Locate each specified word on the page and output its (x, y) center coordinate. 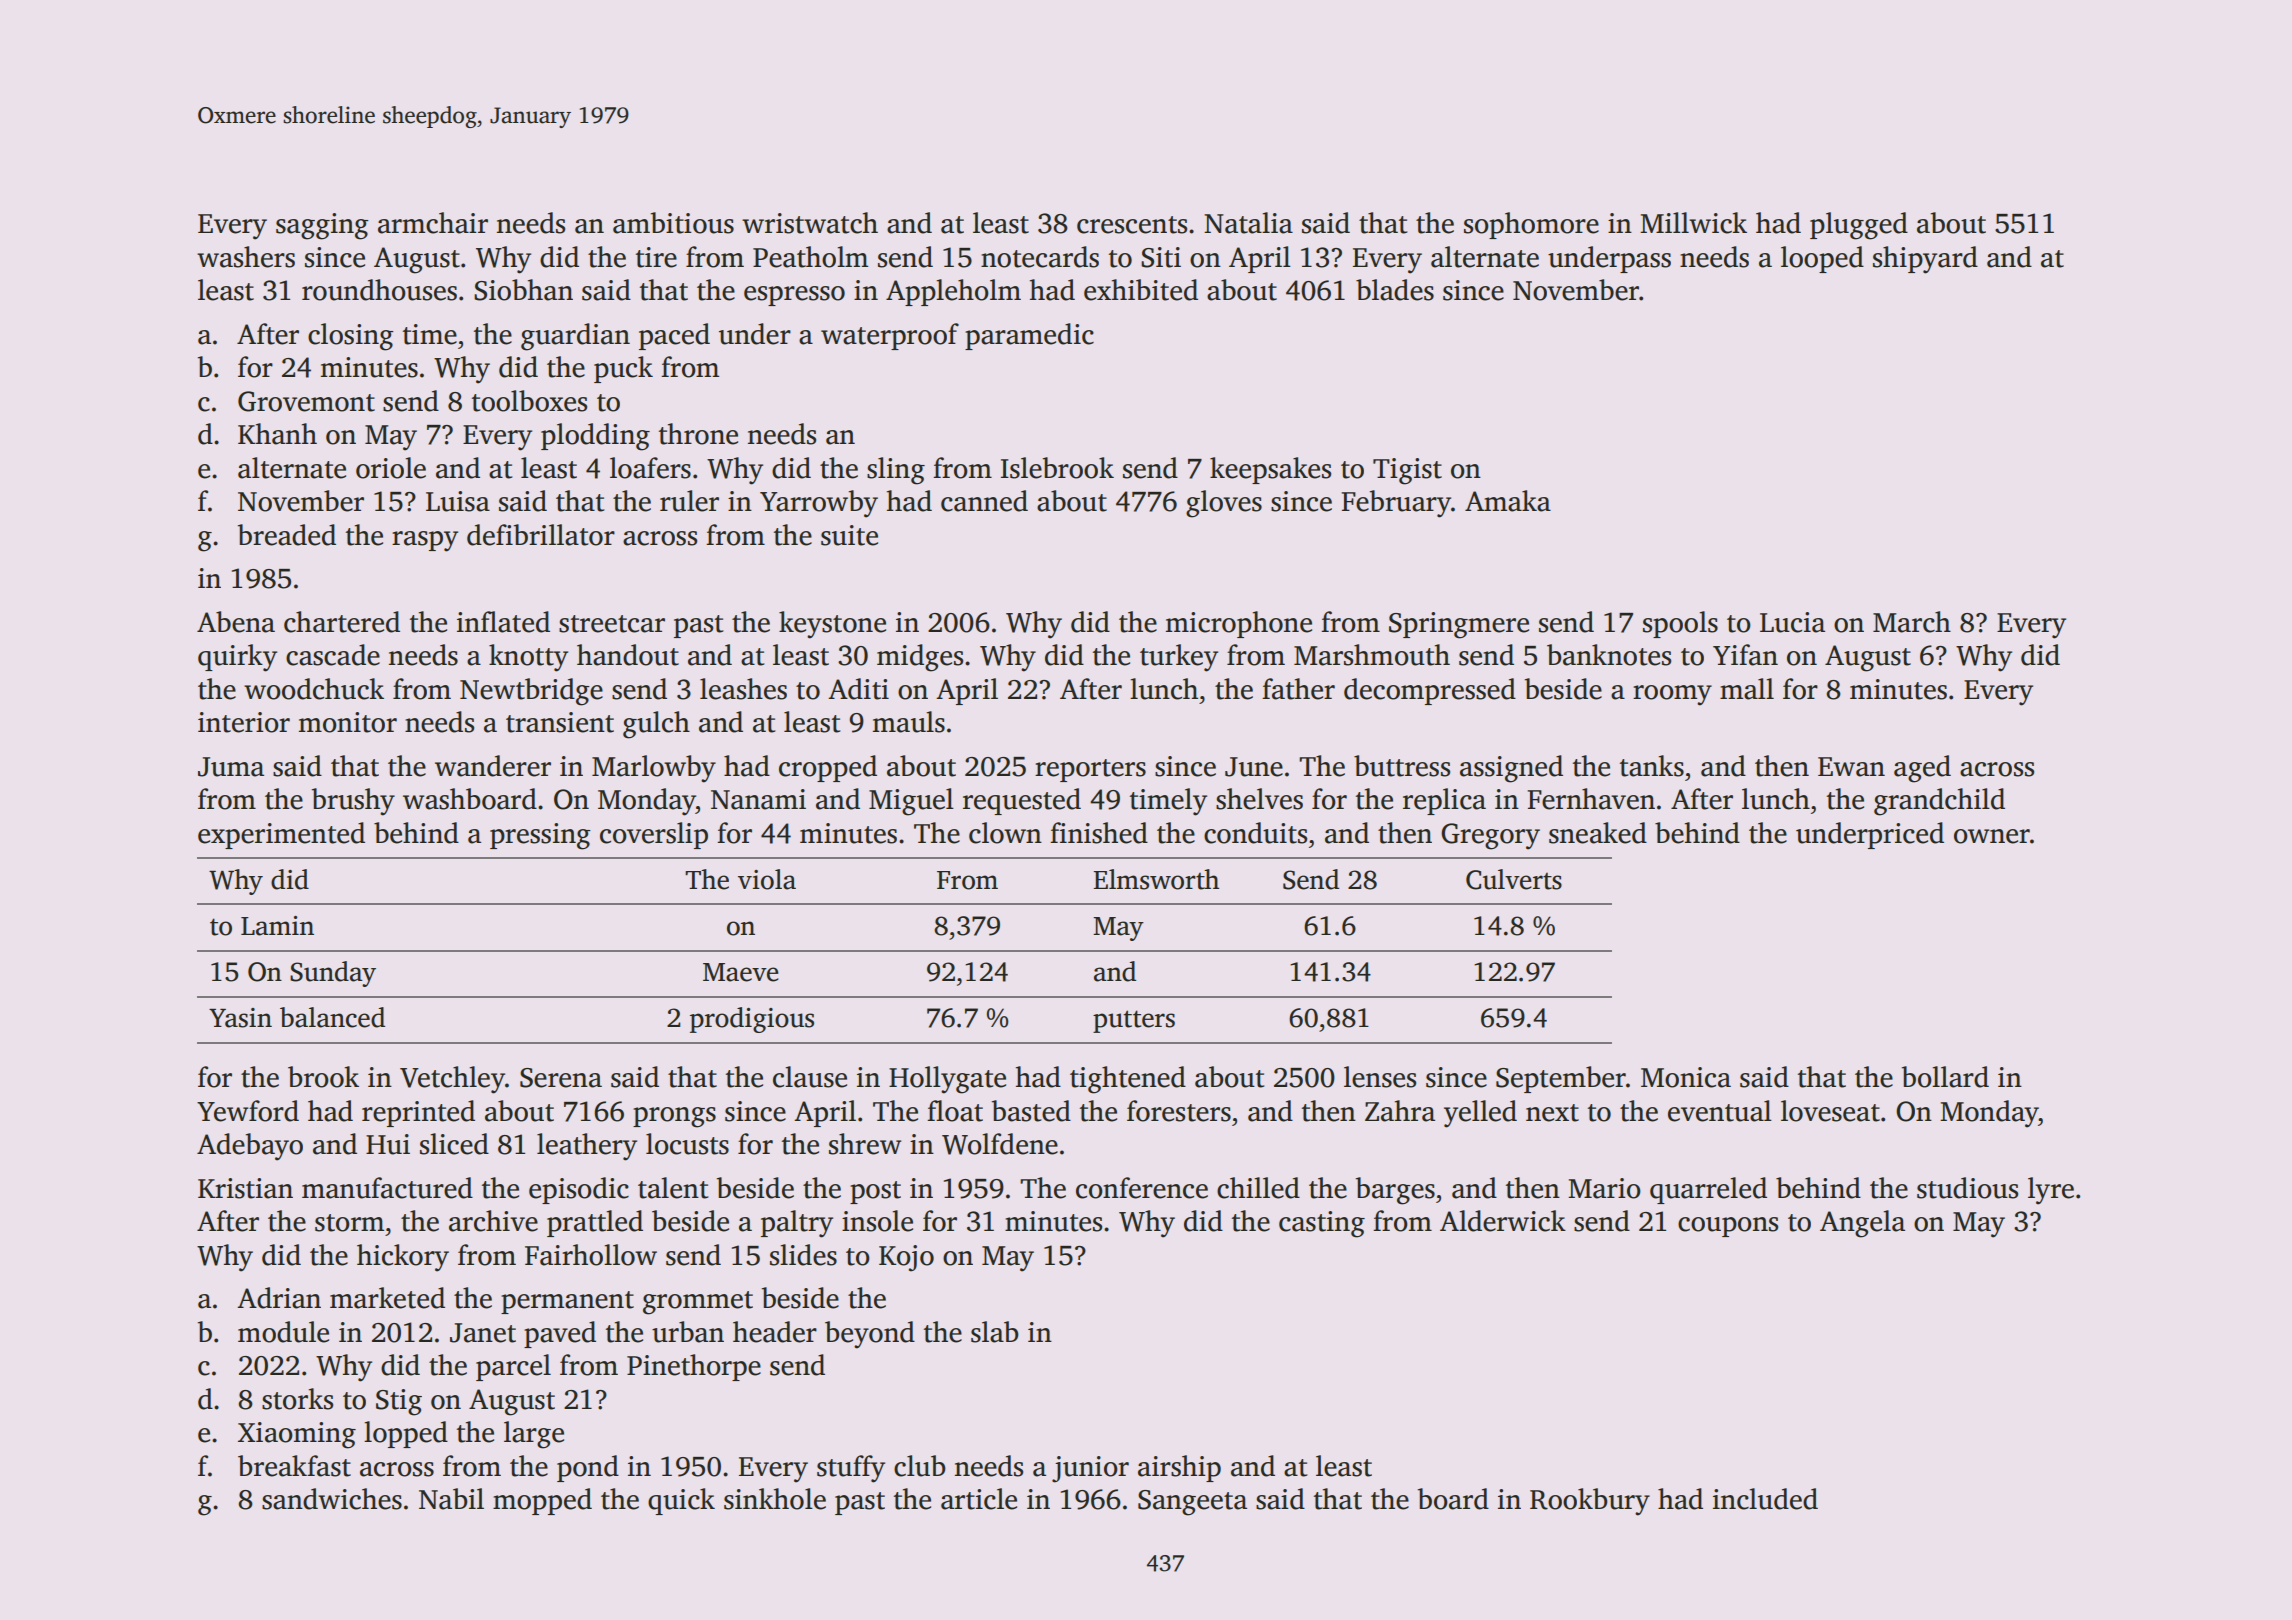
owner (1992, 836)
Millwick (1693, 223)
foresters (1179, 1111)
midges (920, 658)
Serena (561, 1078)
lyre (2051, 1191)
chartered (342, 622)
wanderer (493, 766)
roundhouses (379, 290)
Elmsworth (1156, 879)
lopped (406, 1434)
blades (1395, 290)
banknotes (1609, 655)
